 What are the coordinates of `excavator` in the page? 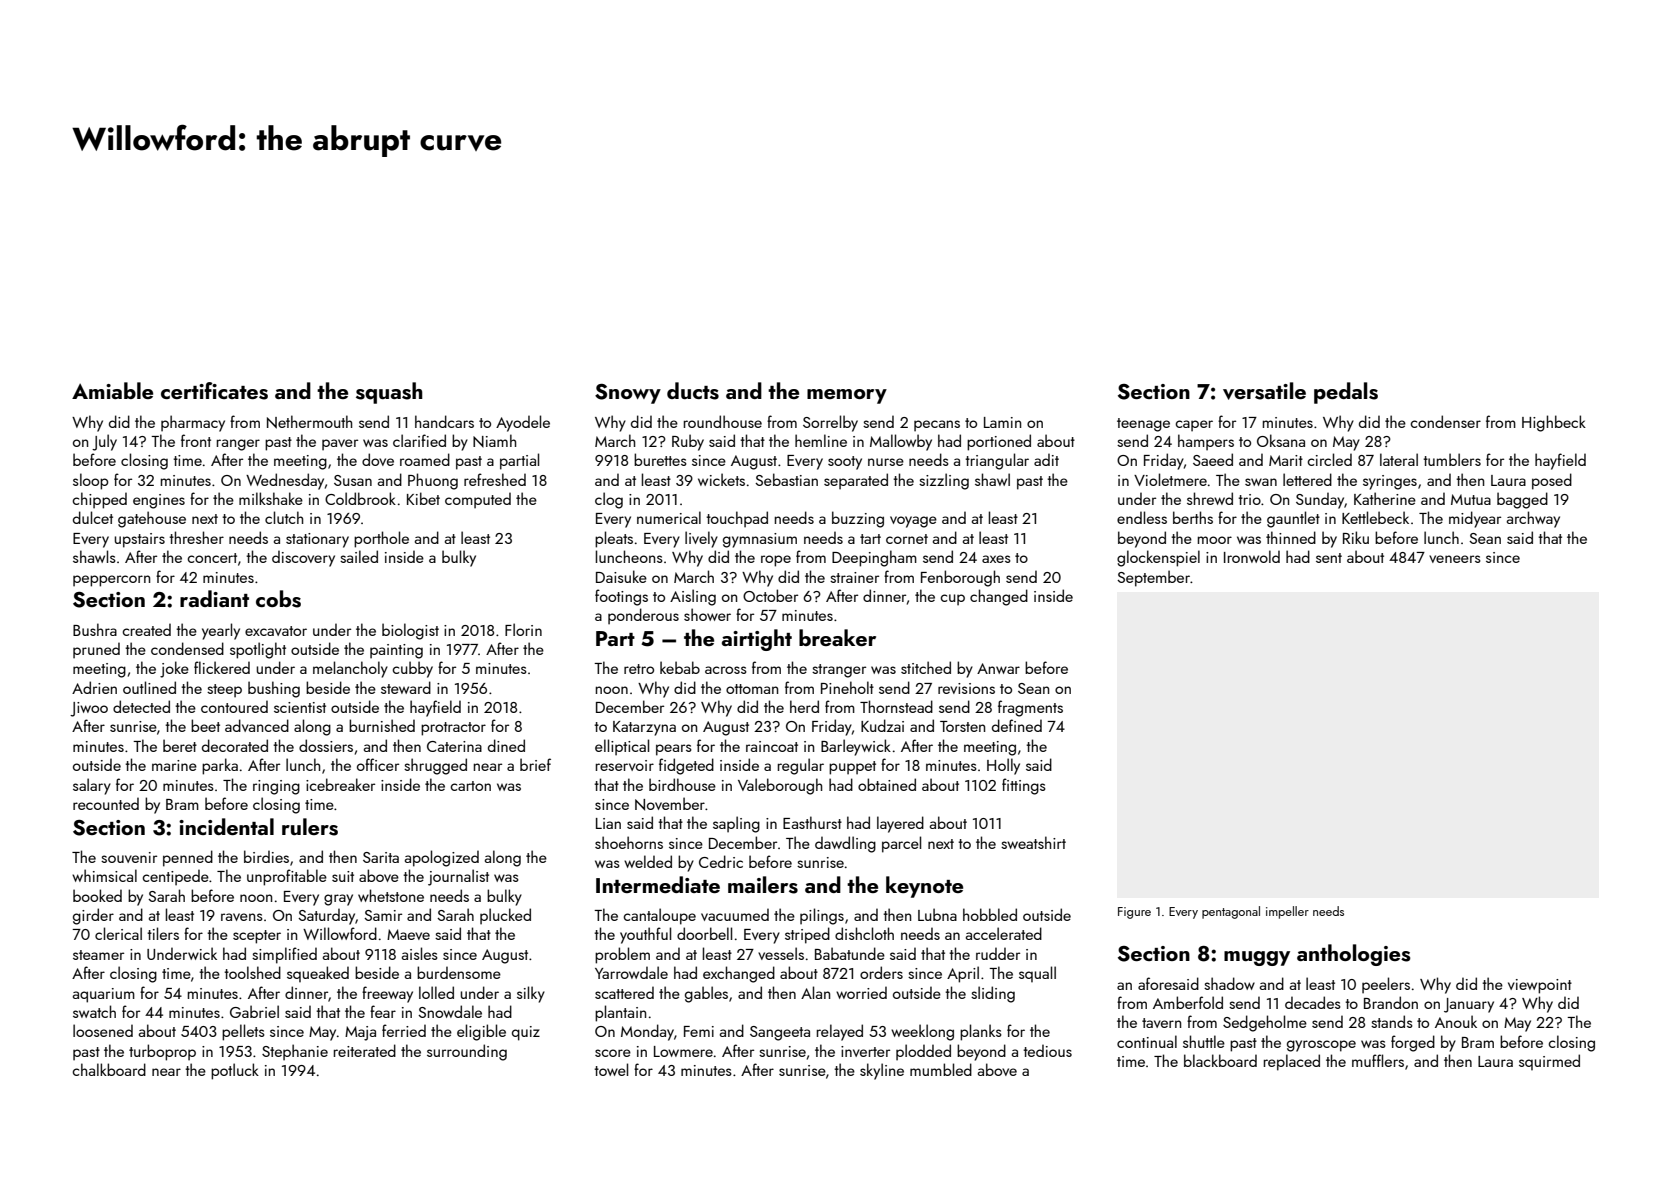 It's located at (276, 631).
